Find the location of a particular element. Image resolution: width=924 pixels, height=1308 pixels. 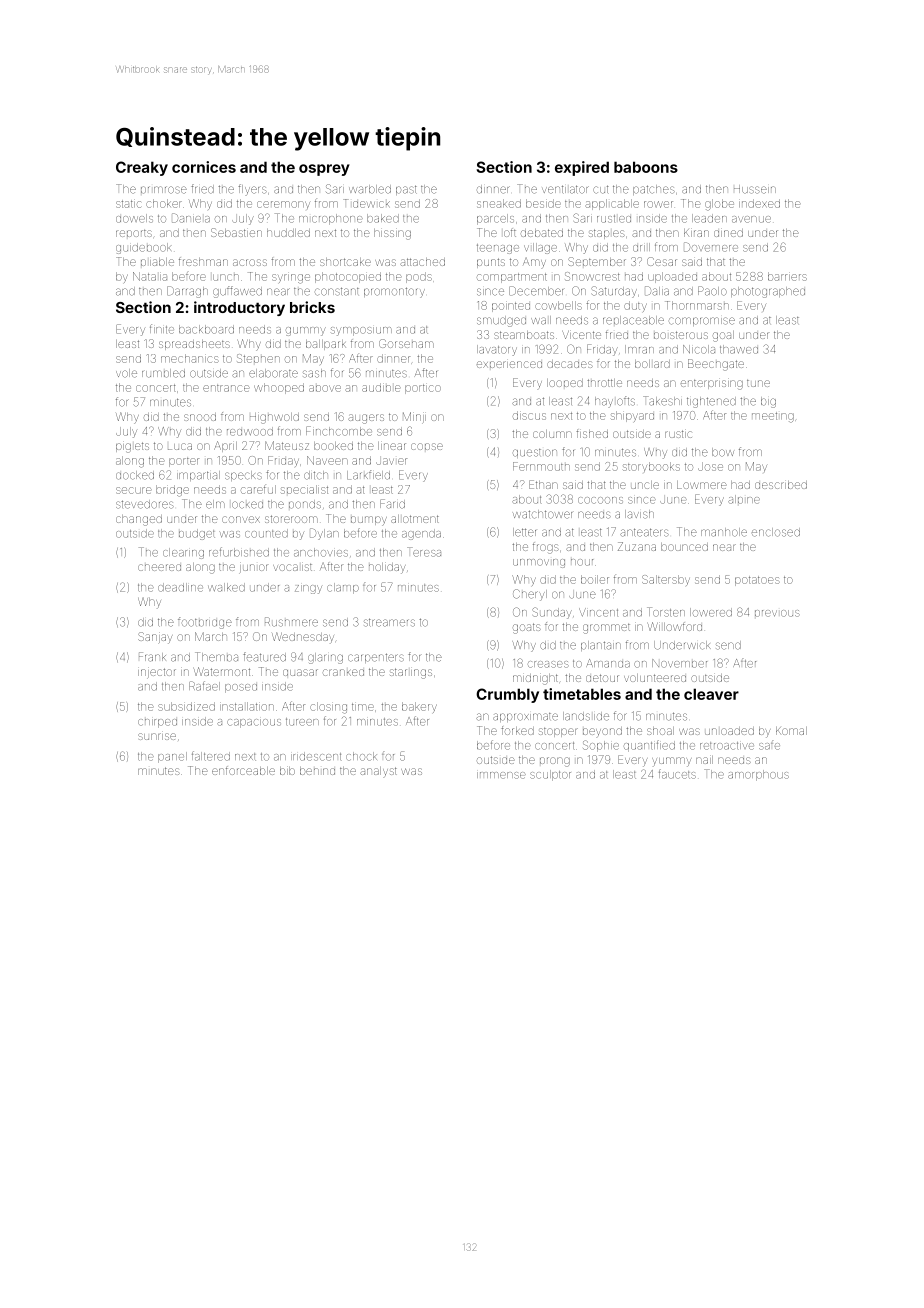

past is located at coordinates (406, 190).
